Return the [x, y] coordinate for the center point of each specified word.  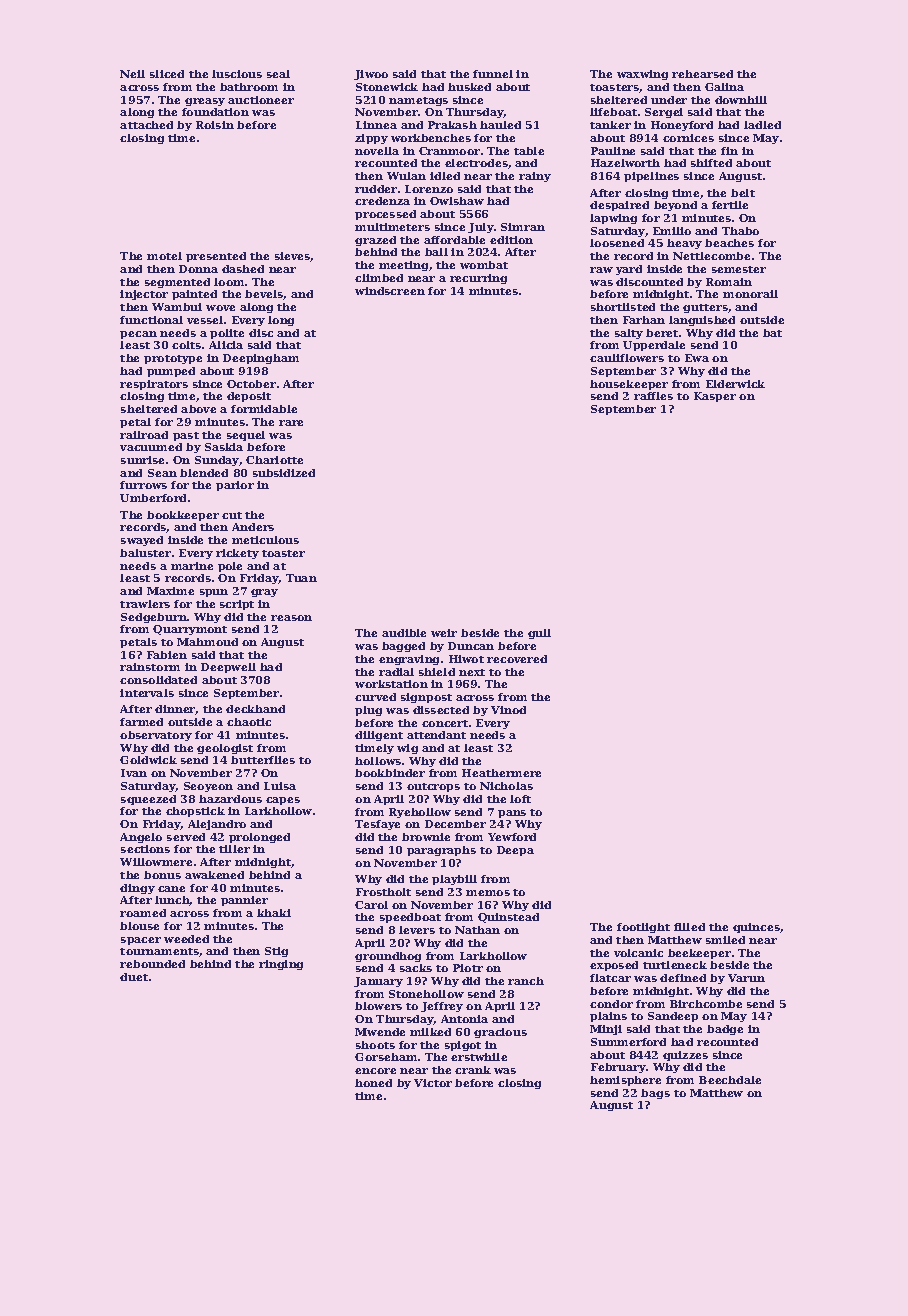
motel [164, 256]
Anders [253, 527]
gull [539, 634]
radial [396, 672]
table [529, 151]
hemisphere [625, 1081]
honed [373, 1083]
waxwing [642, 75]
